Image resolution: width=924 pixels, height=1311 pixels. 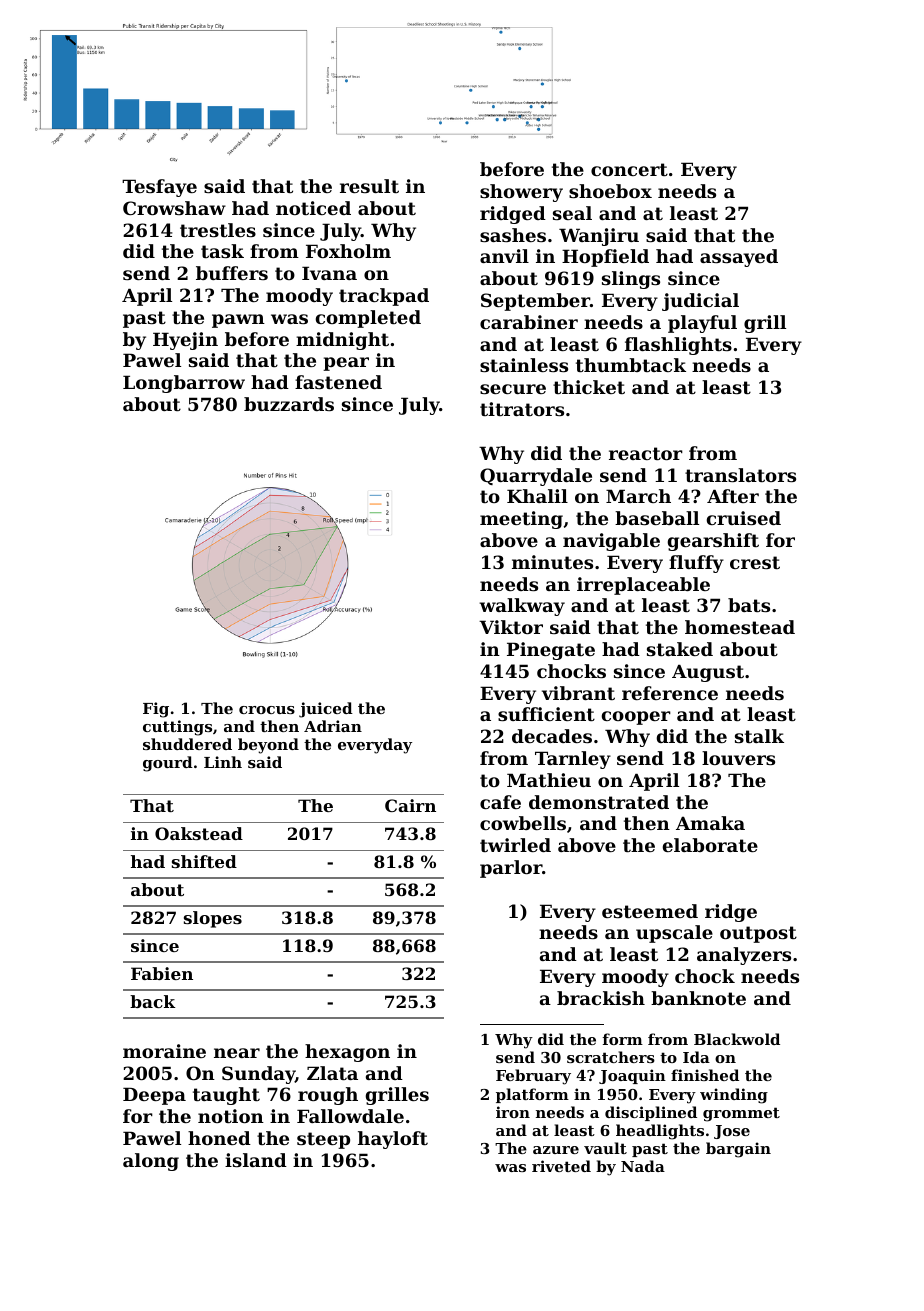 What do you see at coordinates (629, 169) in the screenshot?
I see `concert` at bounding box center [629, 169].
